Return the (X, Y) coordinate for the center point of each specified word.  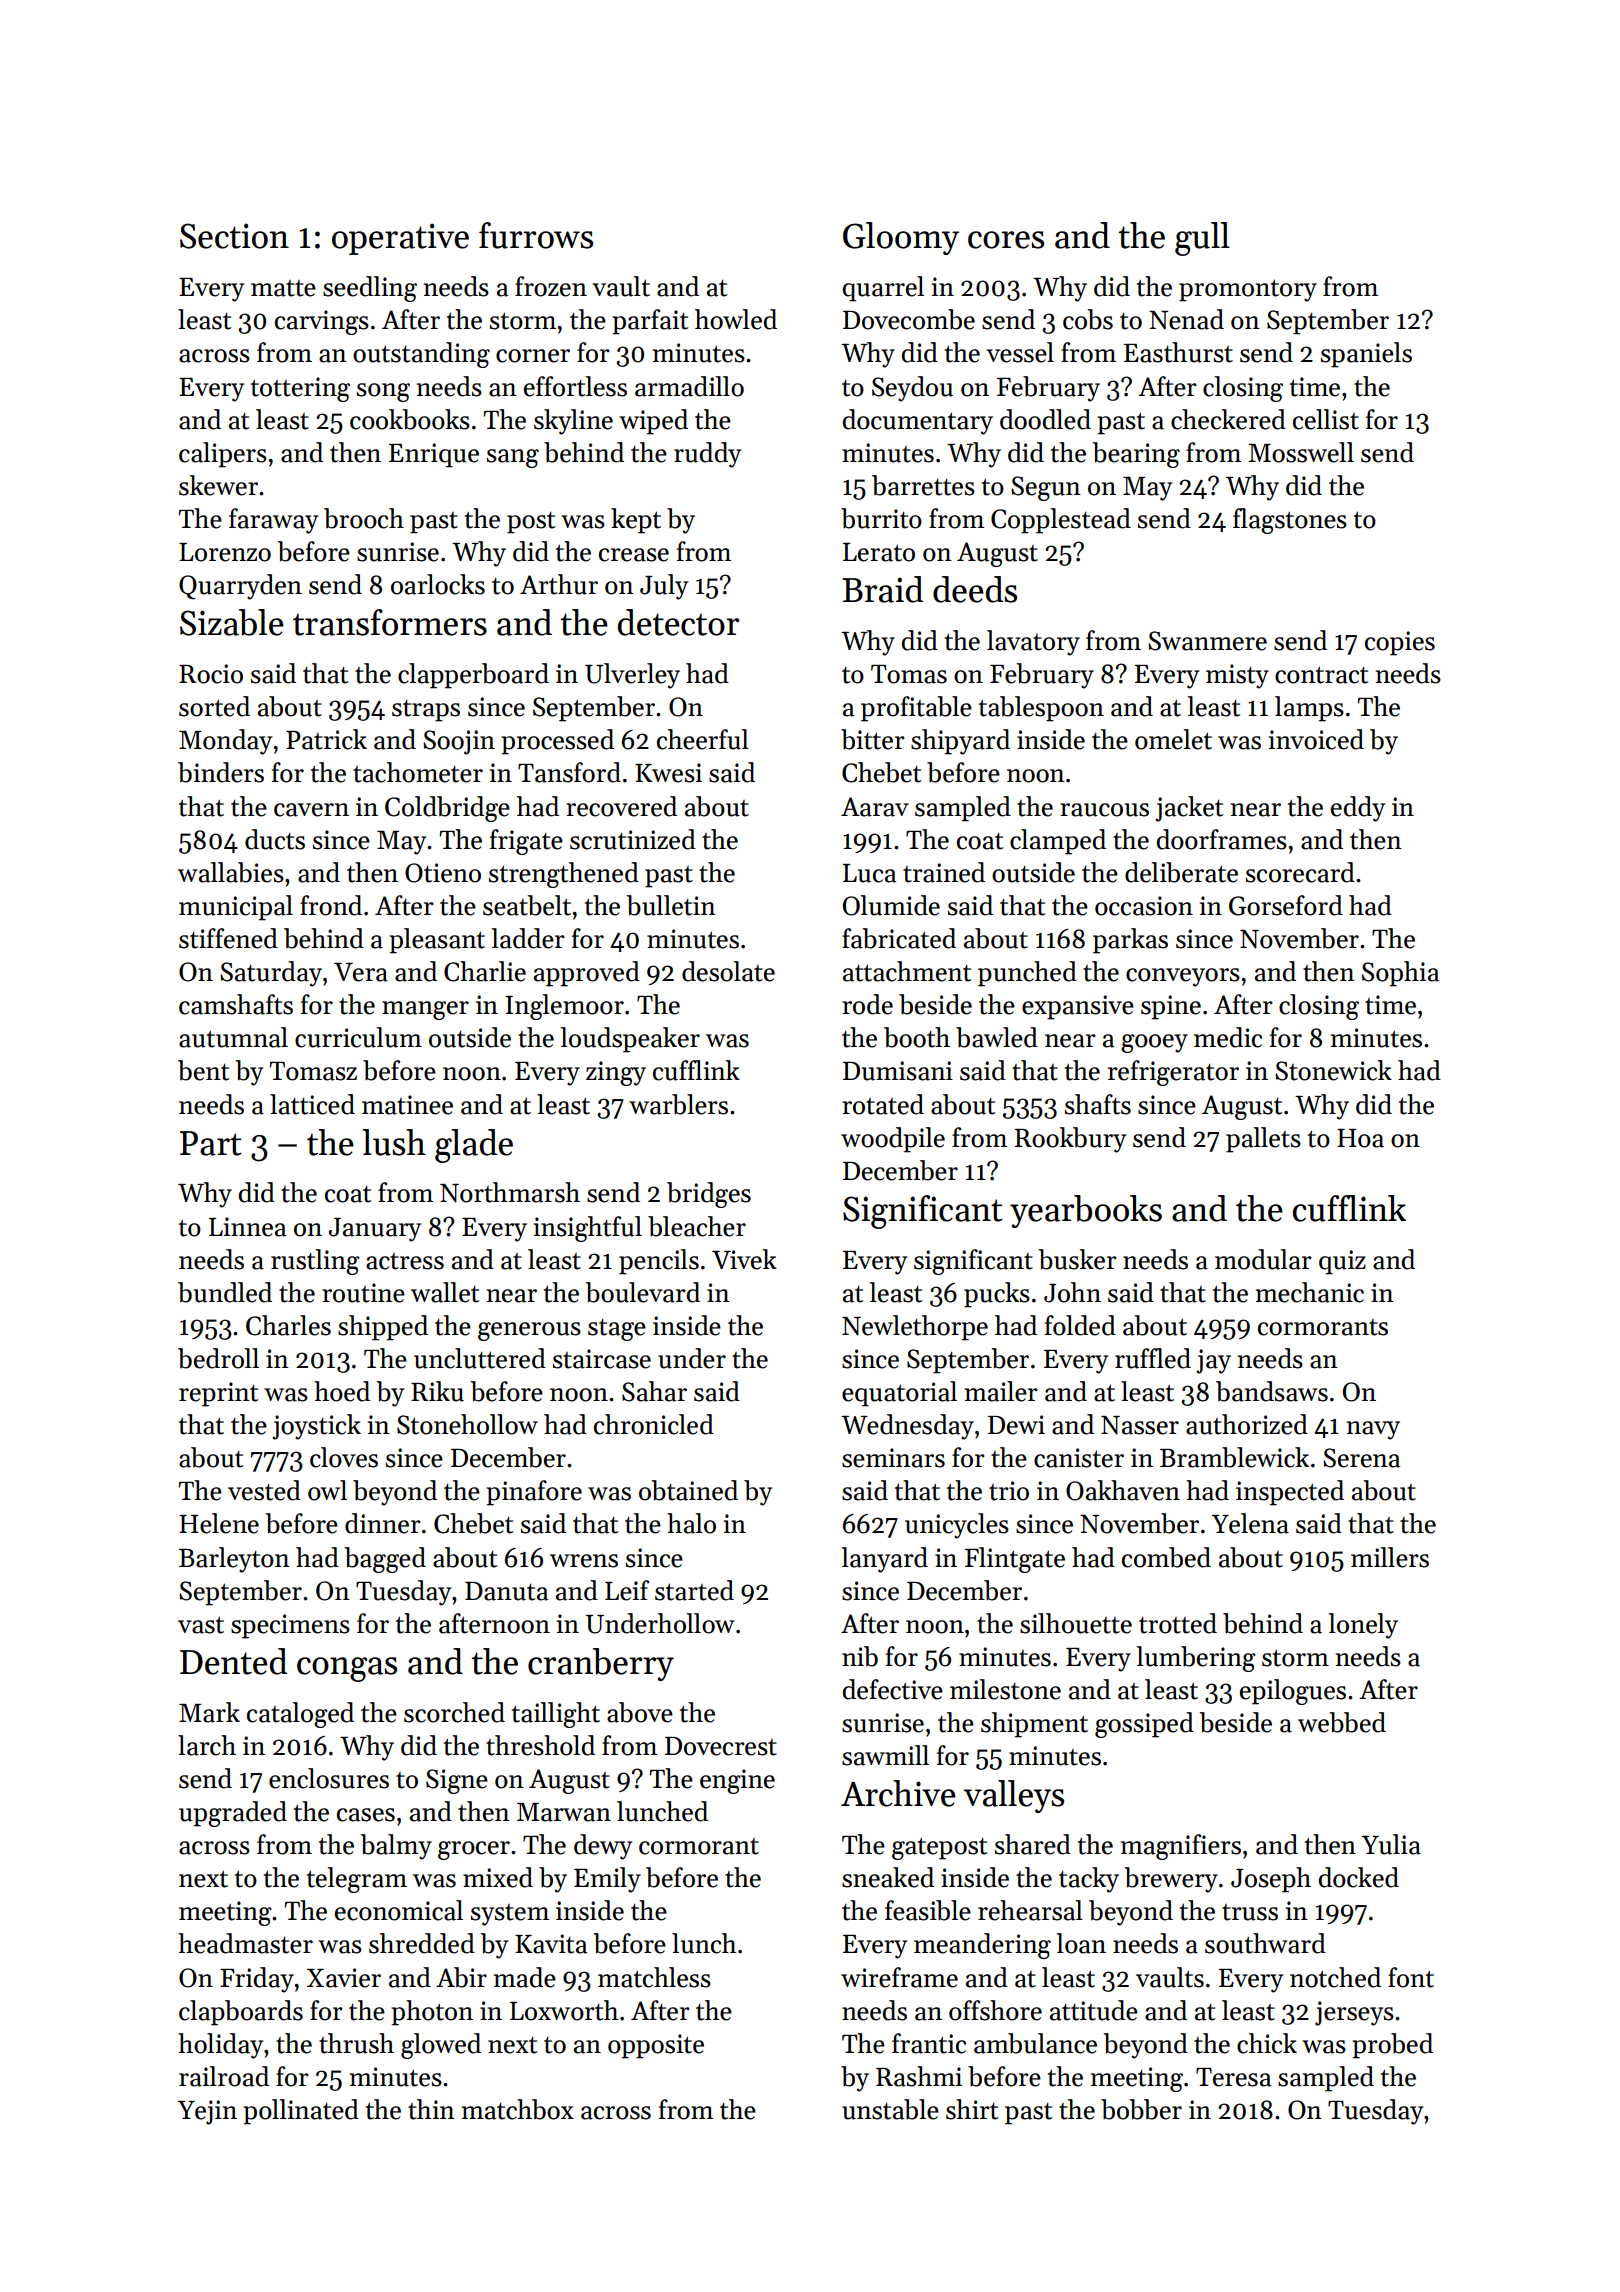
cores (1006, 240)
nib (860, 1656)
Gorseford (1286, 905)
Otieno (443, 873)
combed (1166, 1557)
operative (400, 239)
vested (264, 1490)
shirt (972, 2109)
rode (867, 1004)
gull (1202, 239)
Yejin (207, 2112)
